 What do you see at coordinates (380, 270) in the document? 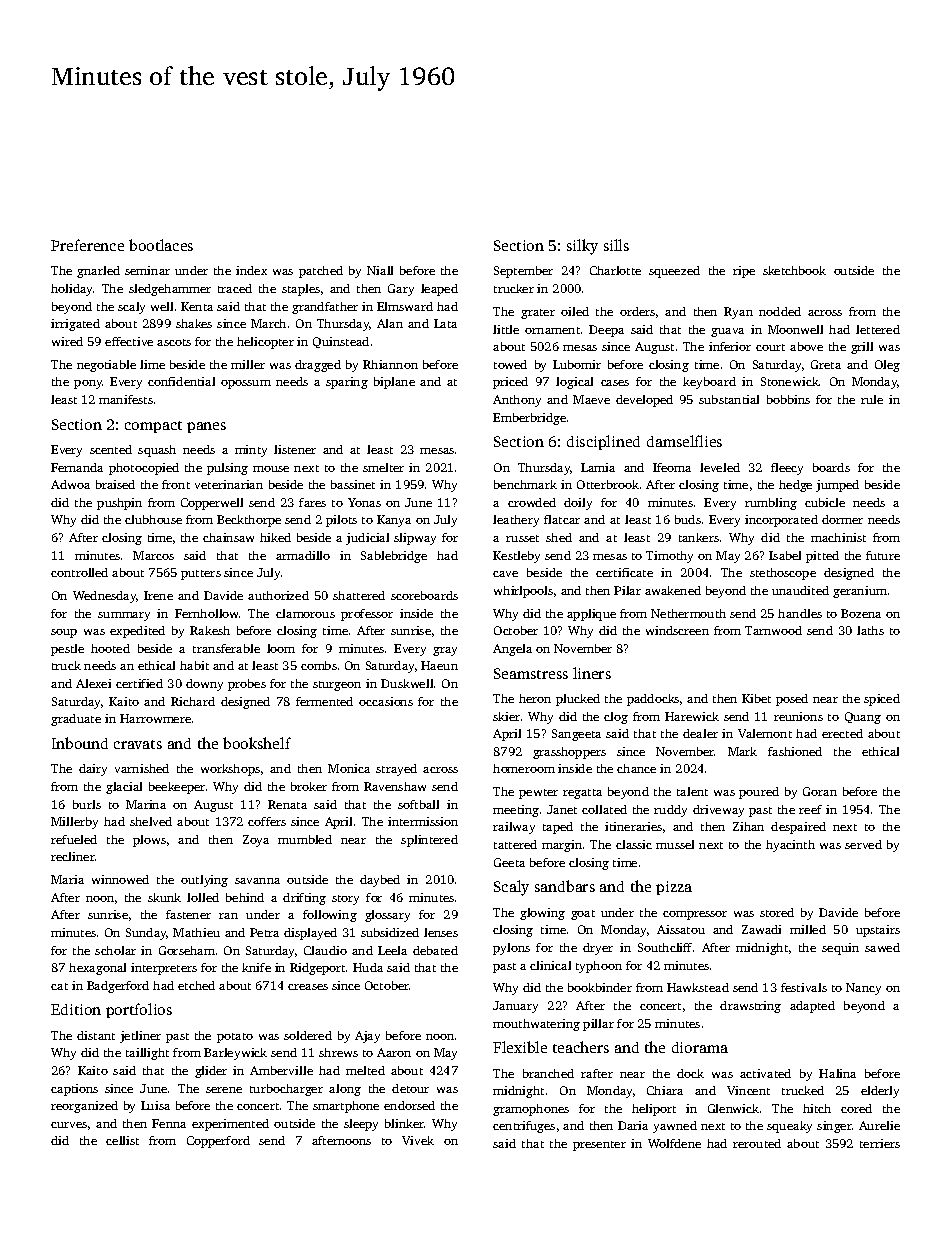
I see `Niall` at bounding box center [380, 270].
